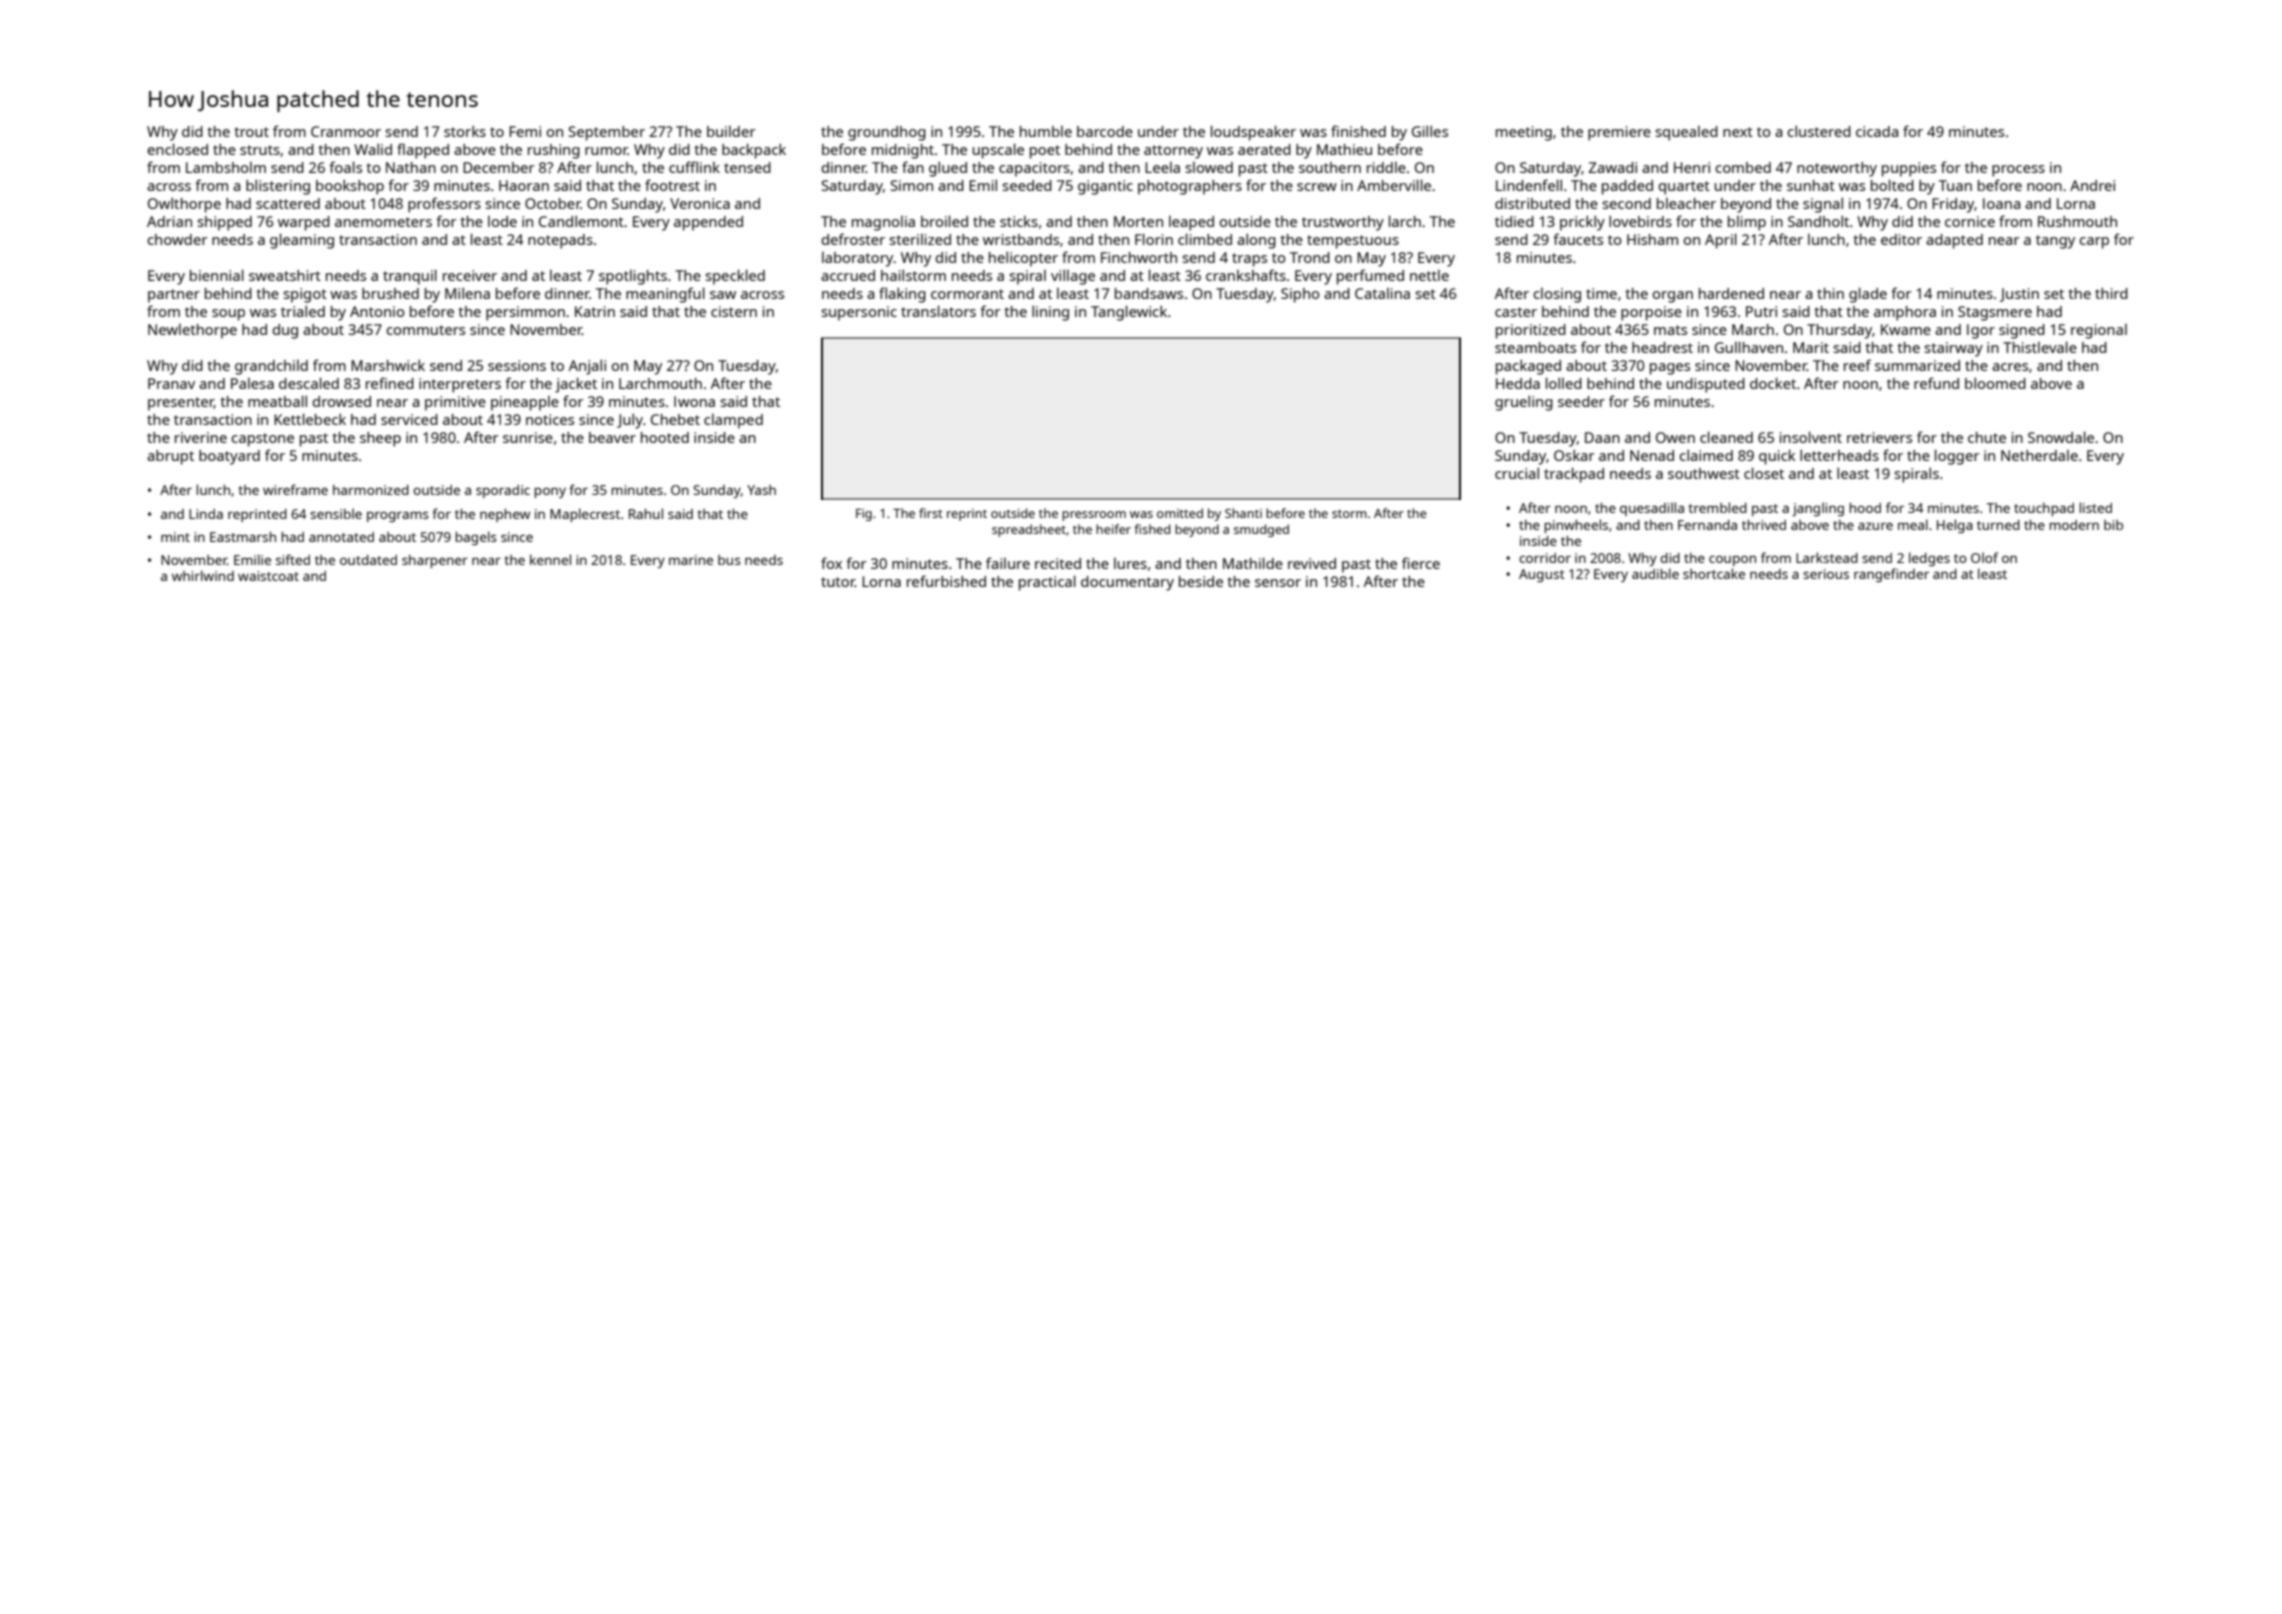  What do you see at coordinates (1957, 457) in the screenshot?
I see `logger` at bounding box center [1957, 457].
